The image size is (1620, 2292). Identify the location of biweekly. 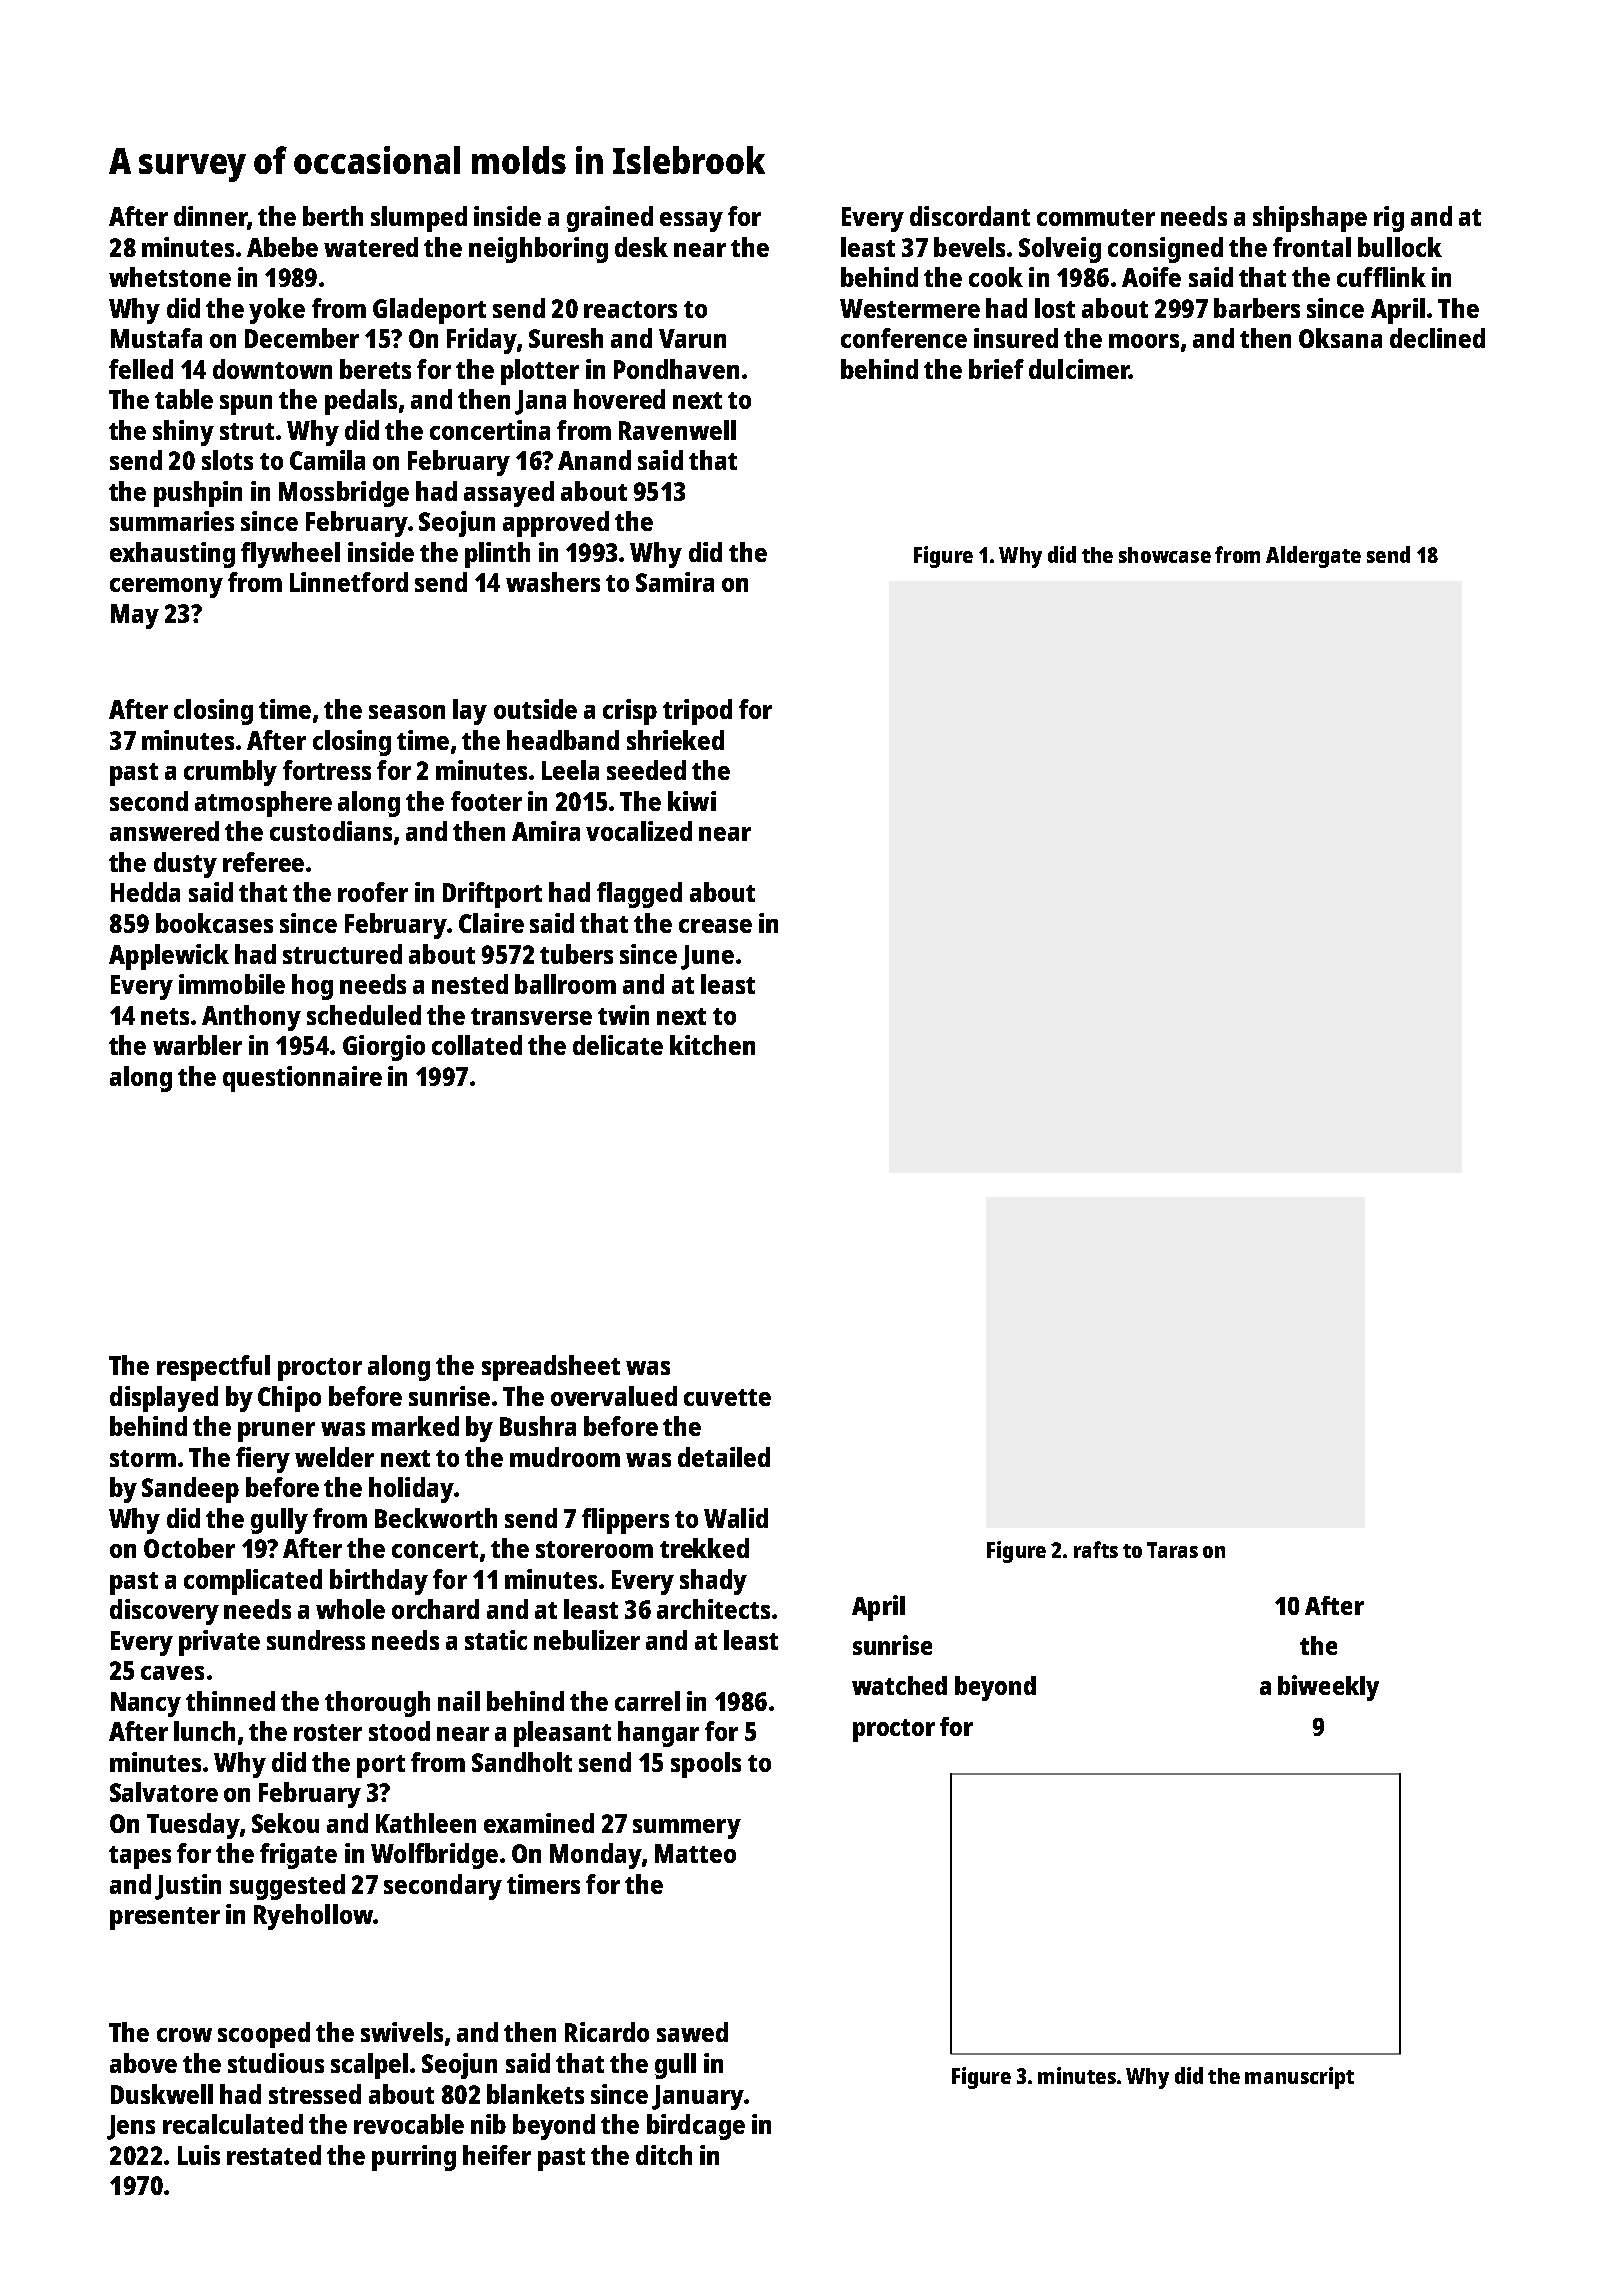
(1328, 1688).
